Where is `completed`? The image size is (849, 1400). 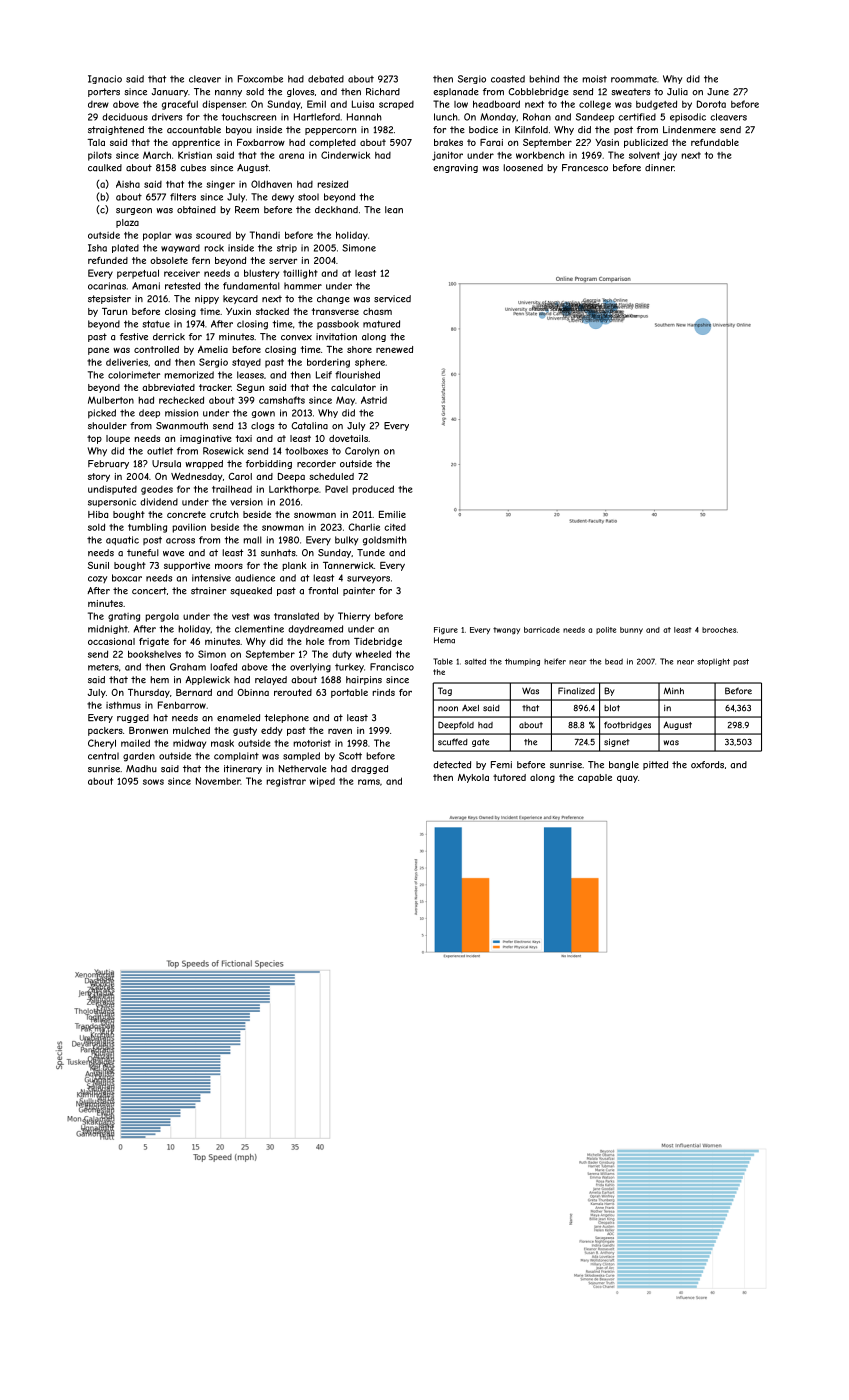 completed is located at coordinates (332, 143).
